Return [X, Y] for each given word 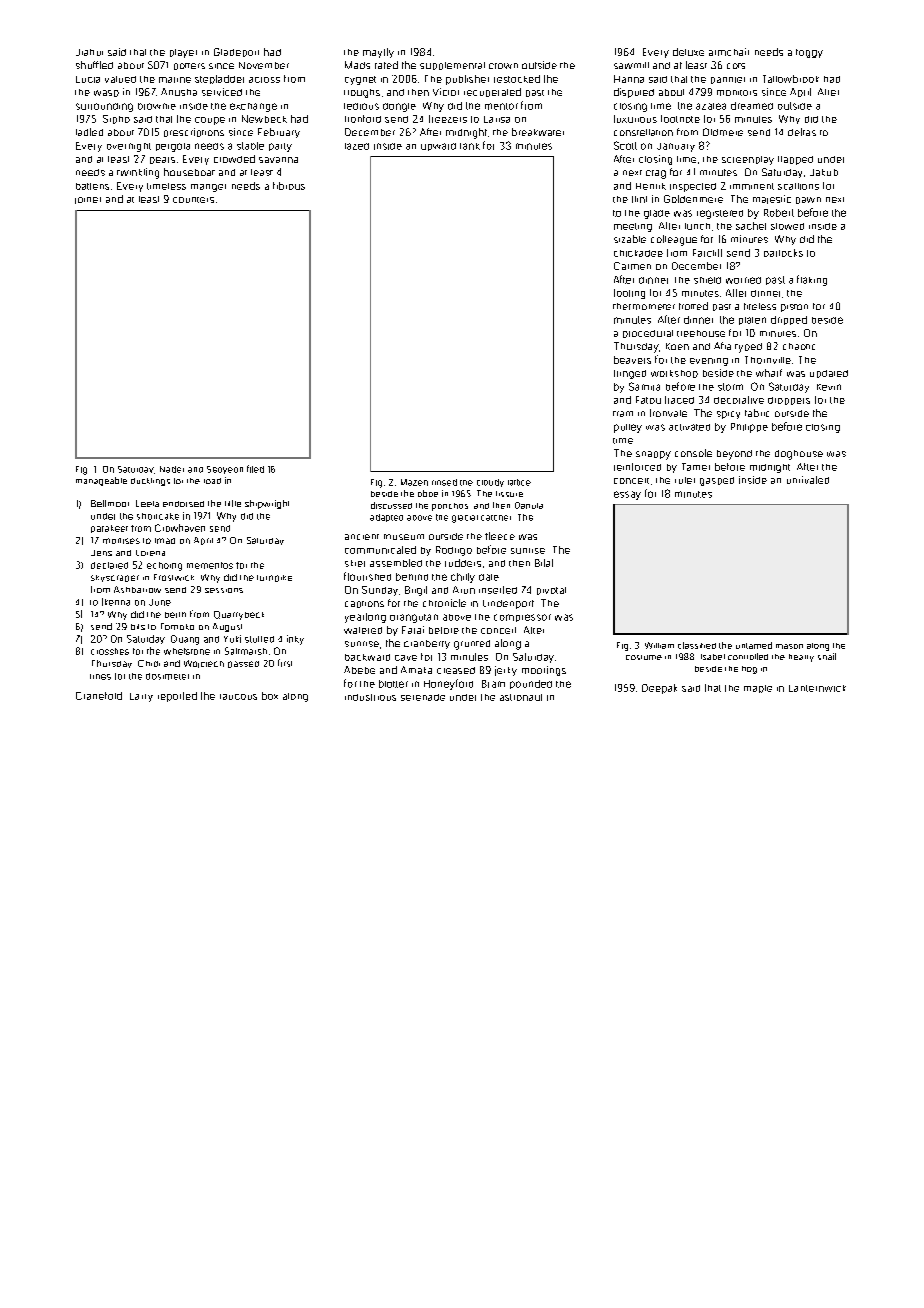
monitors [737, 93]
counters [193, 200]
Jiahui [89, 52]
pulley [628, 428]
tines [100, 677]
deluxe [688, 52]
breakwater [538, 132]
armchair [729, 52]
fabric [757, 413]
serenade [423, 697]
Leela [147, 503]
